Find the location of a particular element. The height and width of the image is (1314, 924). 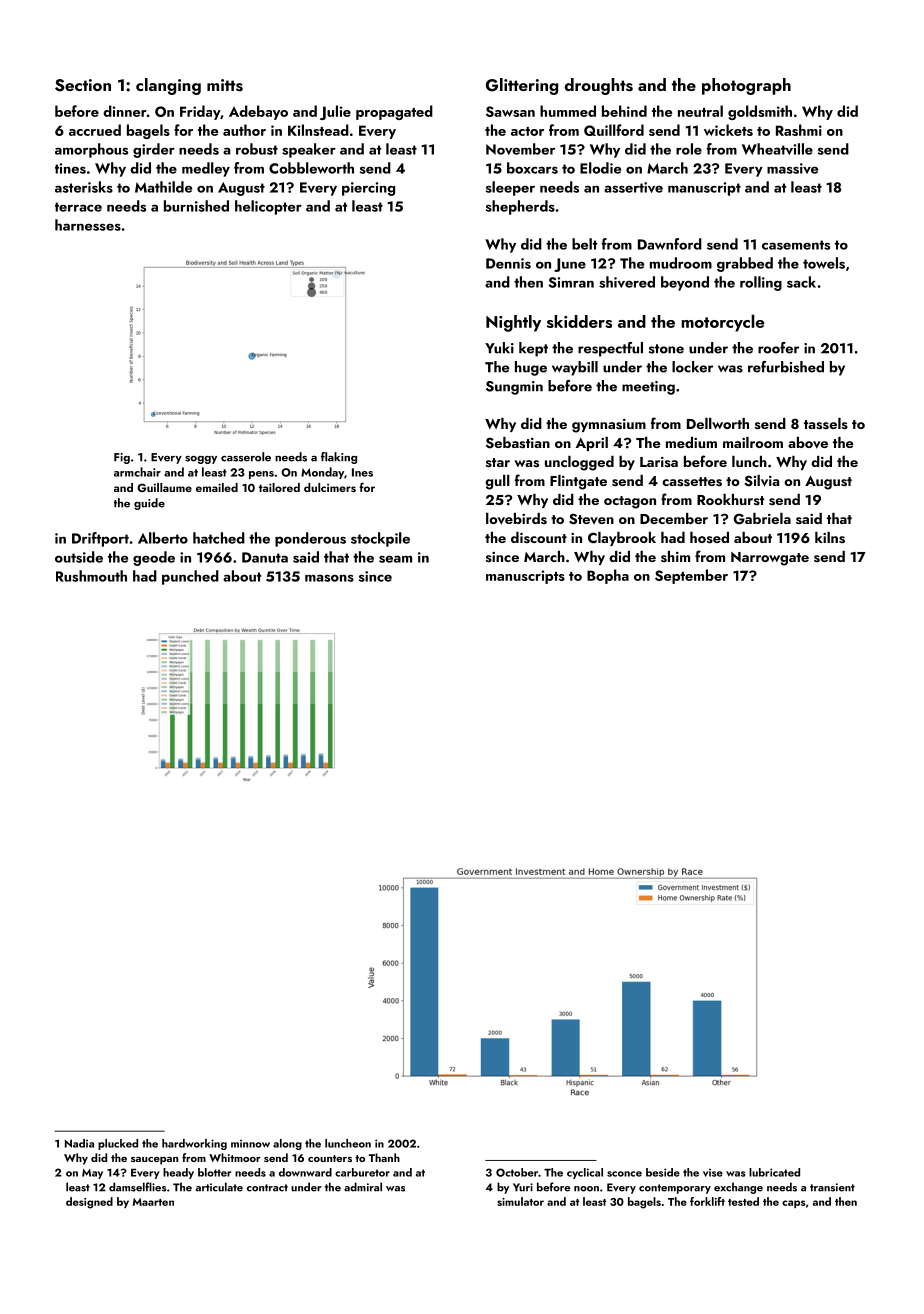

Nadia is located at coordinates (79, 1143).
